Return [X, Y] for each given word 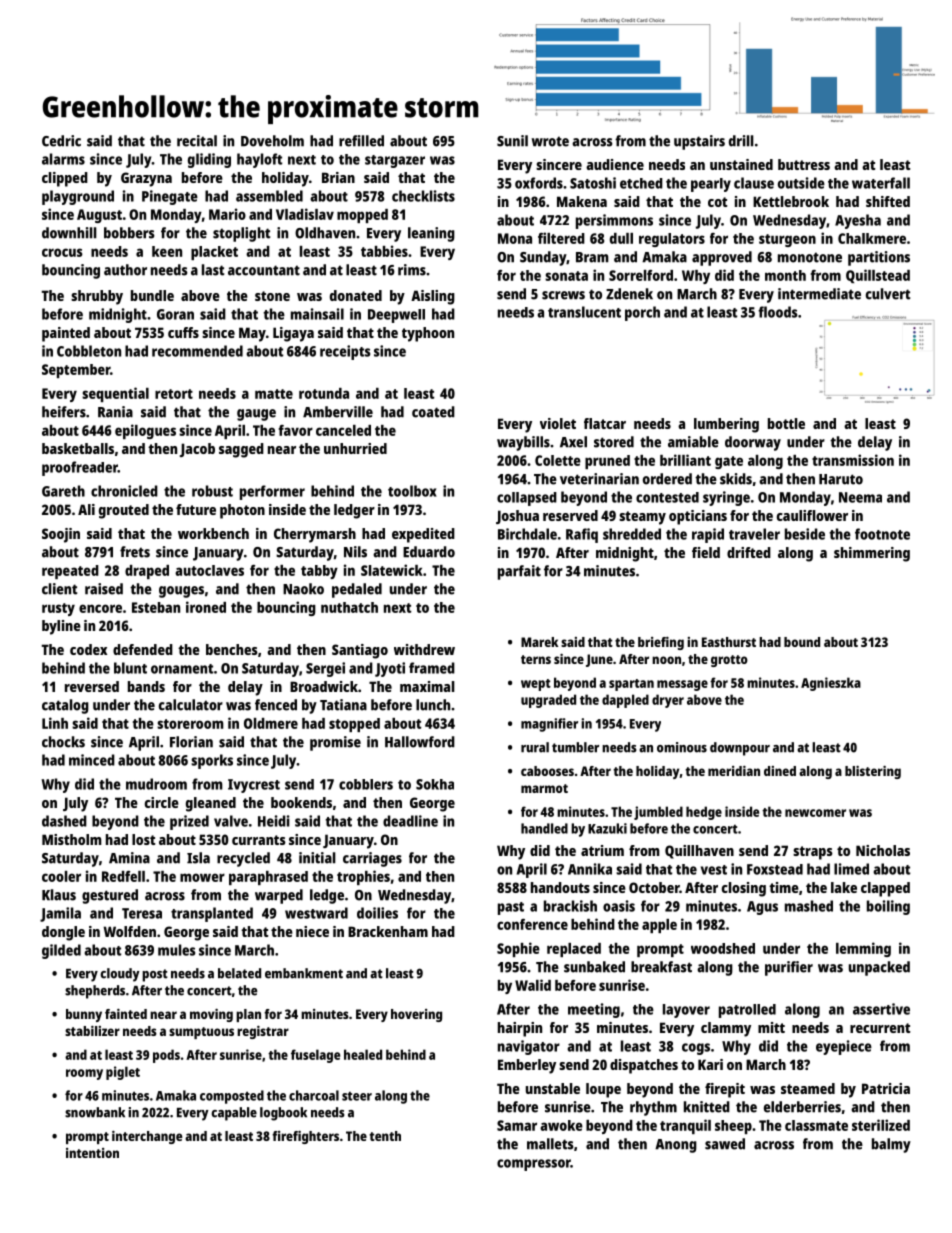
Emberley [527, 1066]
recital [197, 141]
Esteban [156, 607]
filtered [561, 238]
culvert [888, 294]
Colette [558, 460]
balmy [891, 1145]
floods [777, 312]
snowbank [95, 1112]
